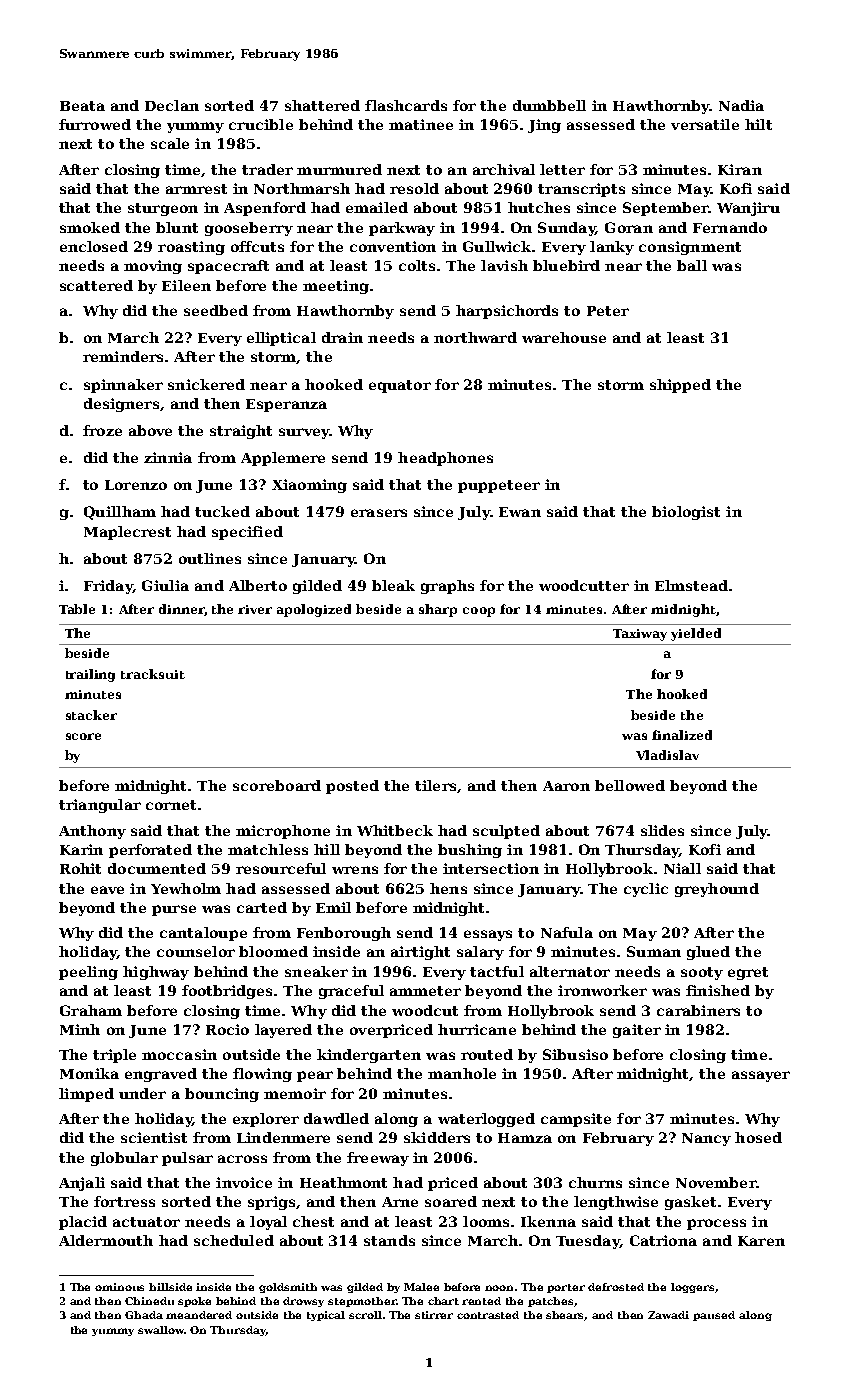 Image resolution: width=849 pixels, height=1400 pixels. Describe the element at coordinates (342, 337) in the screenshot. I see `drain` at that location.
